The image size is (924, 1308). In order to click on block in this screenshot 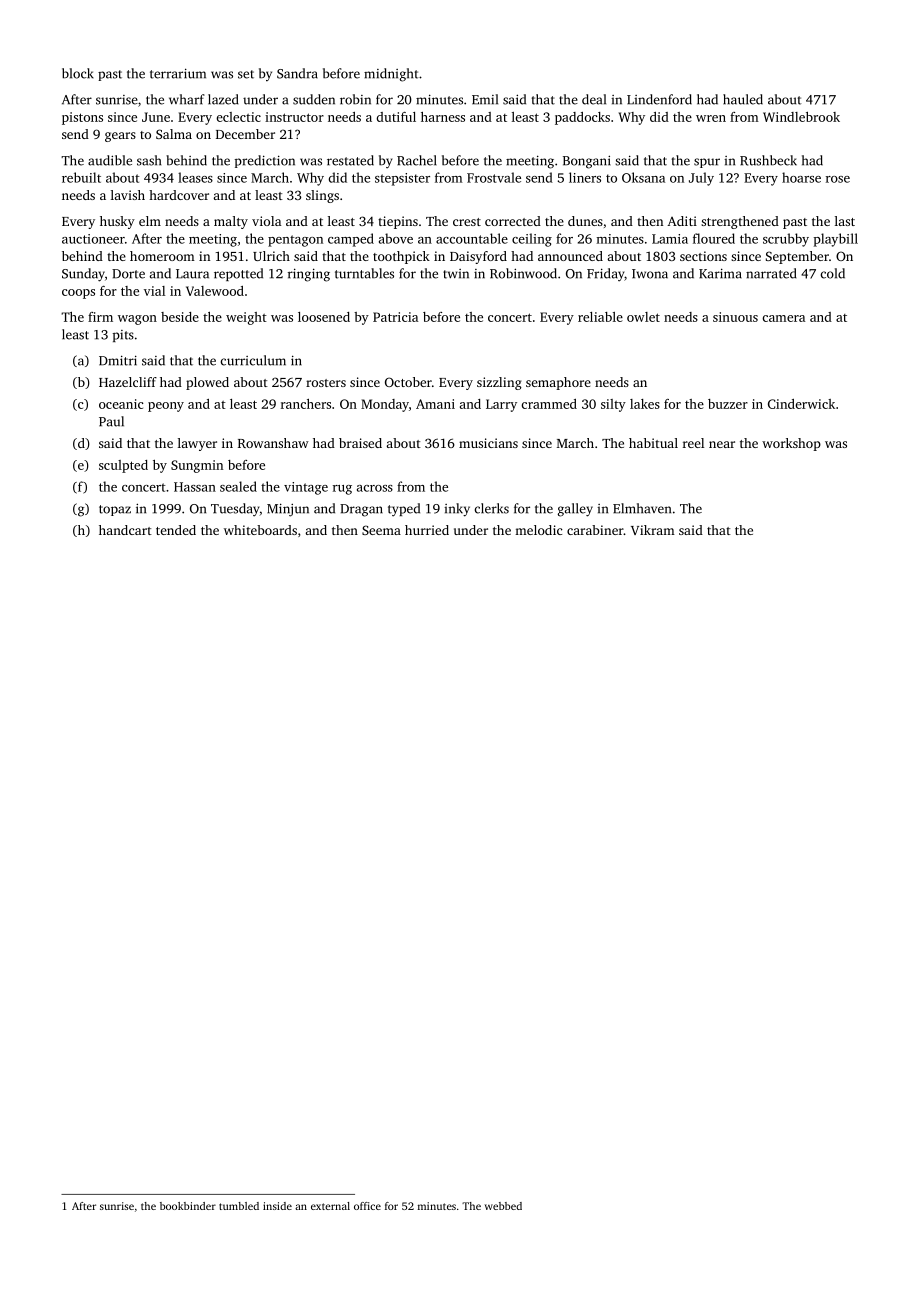, I will do `click(78, 73)`.
